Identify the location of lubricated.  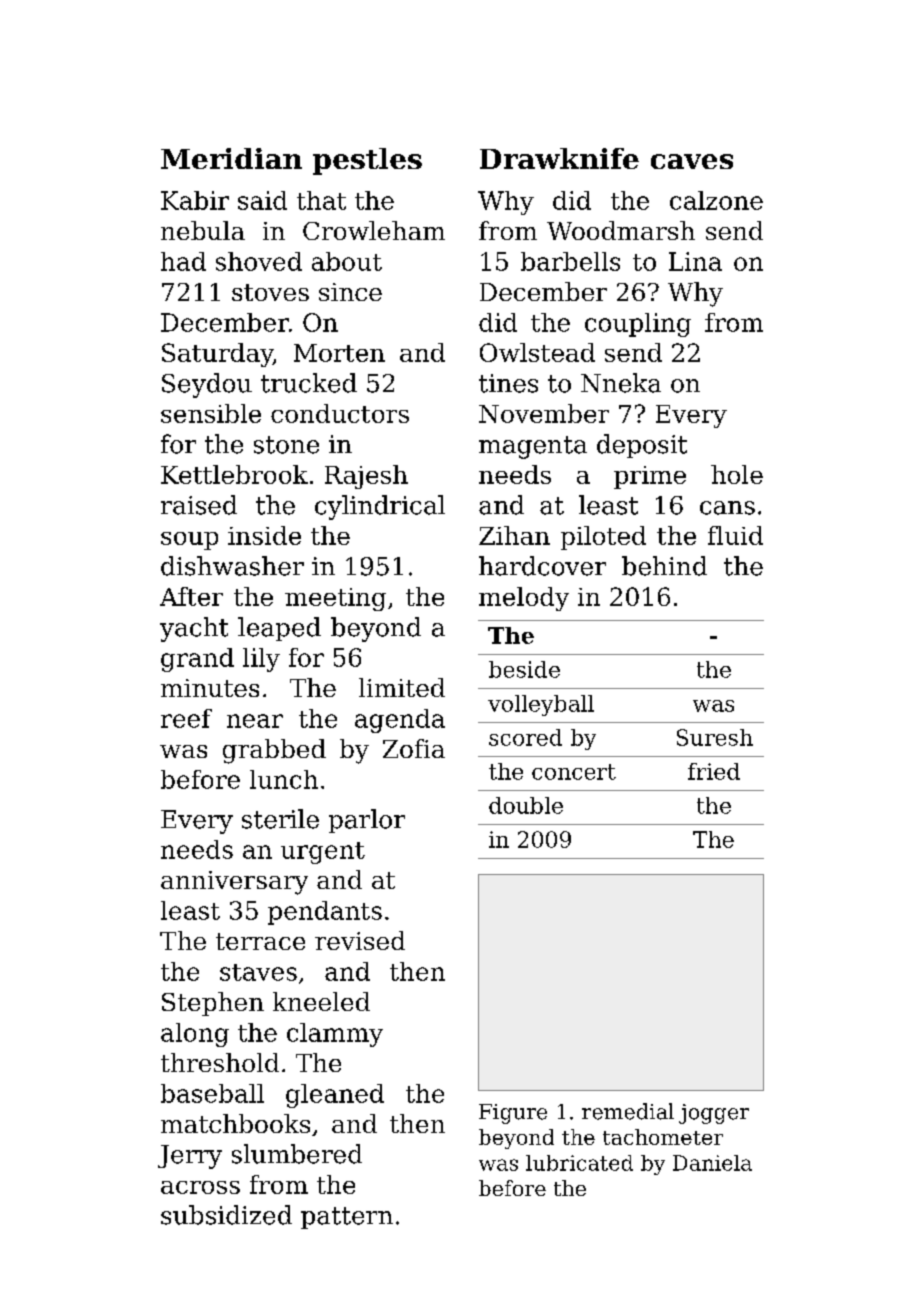
(579, 1163).
